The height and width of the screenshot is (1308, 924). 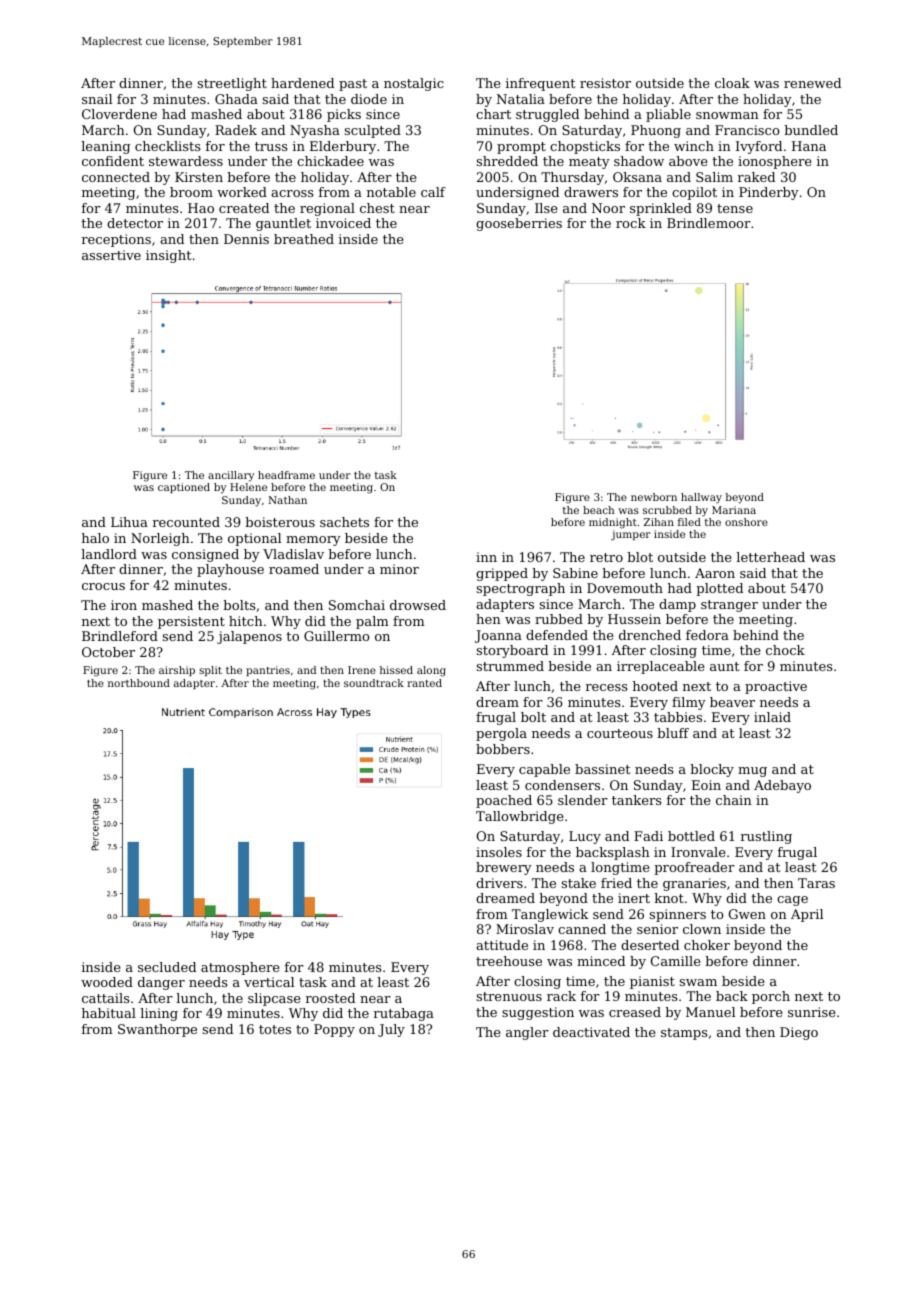 What do you see at coordinates (109, 1013) in the screenshot?
I see `habitual` at bounding box center [109, 1013].
